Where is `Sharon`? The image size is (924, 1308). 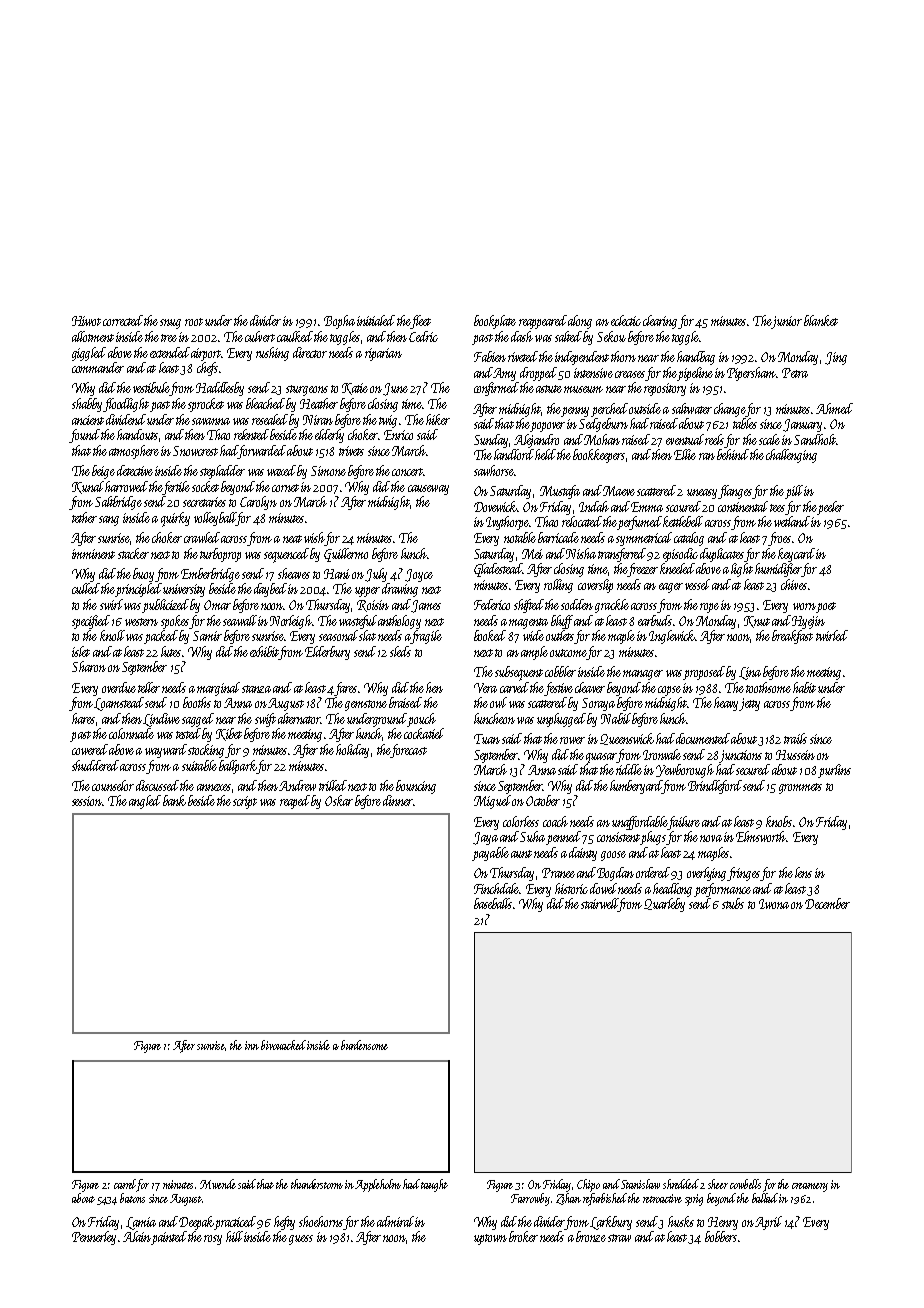 Sharon is located at coordinates (89, 666).
